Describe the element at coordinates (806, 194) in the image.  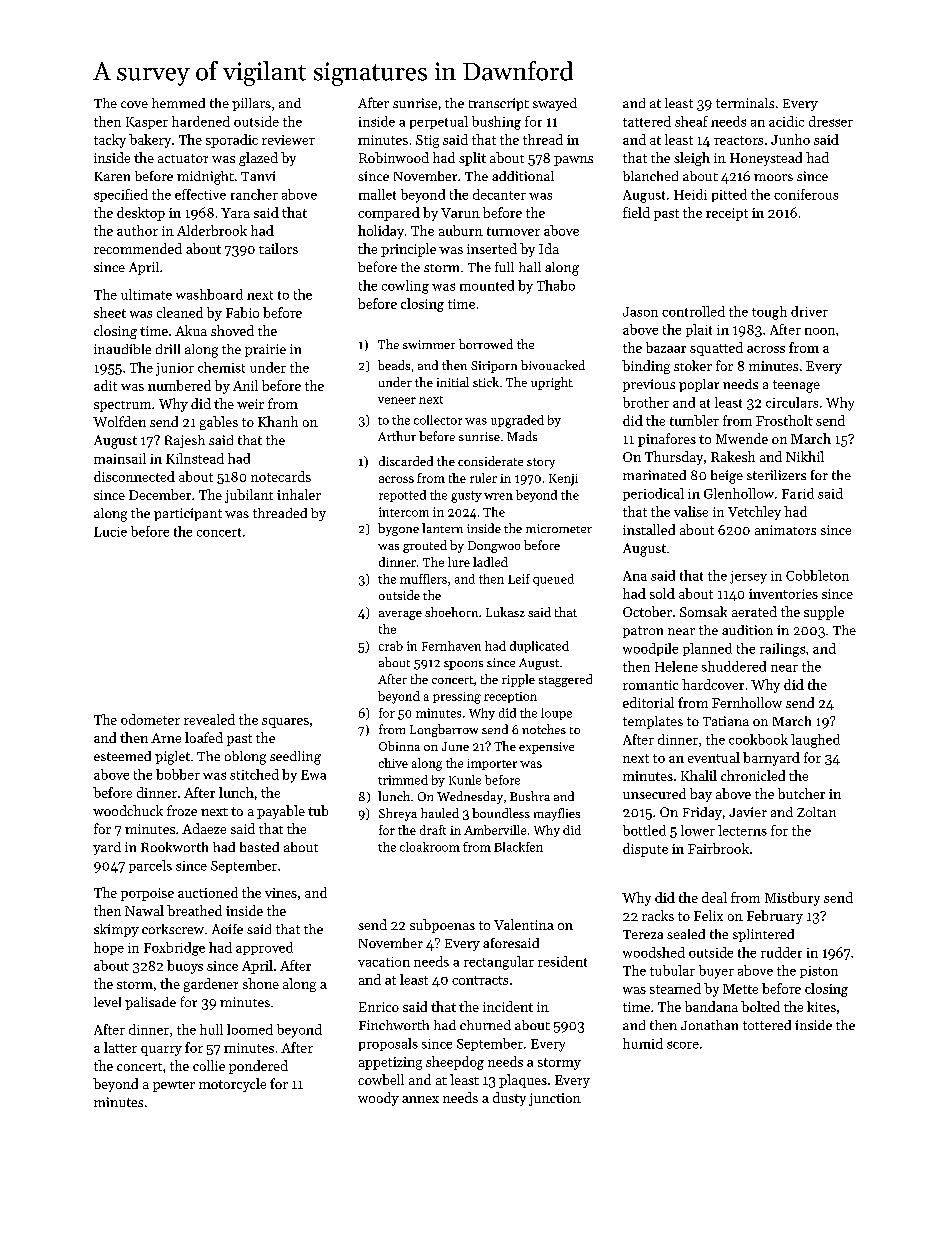
I see `coniferous` at that location.
